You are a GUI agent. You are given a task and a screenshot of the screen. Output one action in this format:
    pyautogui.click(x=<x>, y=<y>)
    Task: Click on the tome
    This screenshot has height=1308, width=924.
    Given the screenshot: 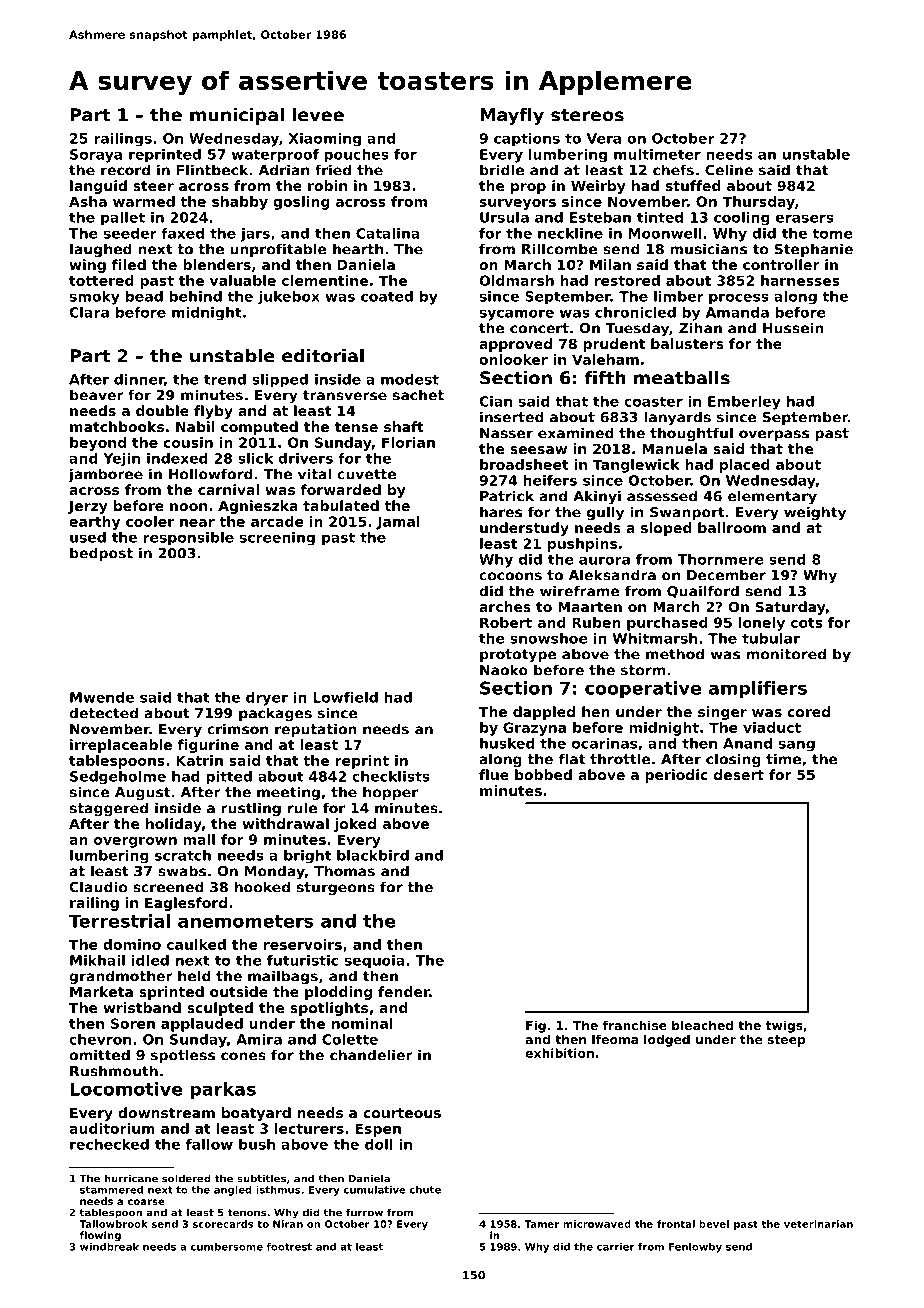 What is the action you would take?
    pyautogui.click(x=832, y=233)
